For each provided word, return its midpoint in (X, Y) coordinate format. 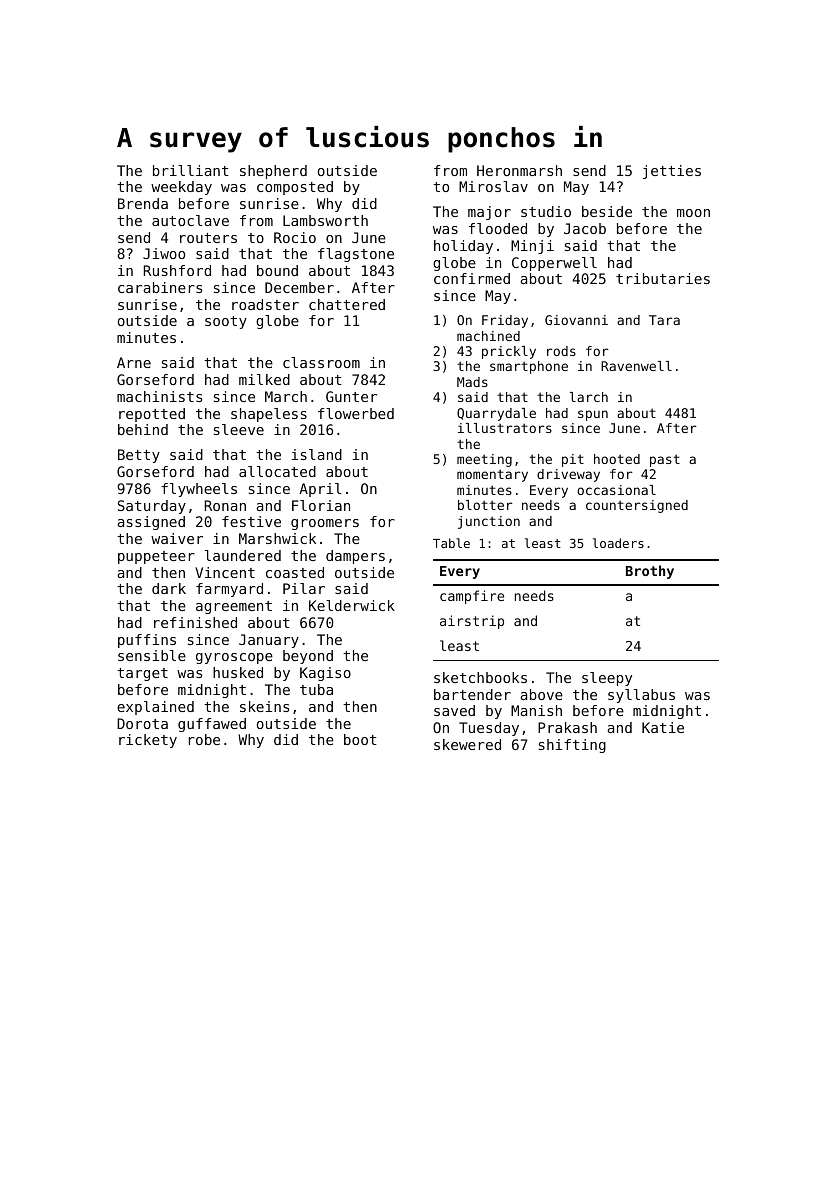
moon (693, 213)
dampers (355, 557)
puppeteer (156, 557)
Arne (134, 362)
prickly (509, 352)
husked (238, 672)
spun (593, 415)
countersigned (637, 506)
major (489, 213)
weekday (181, 188)
